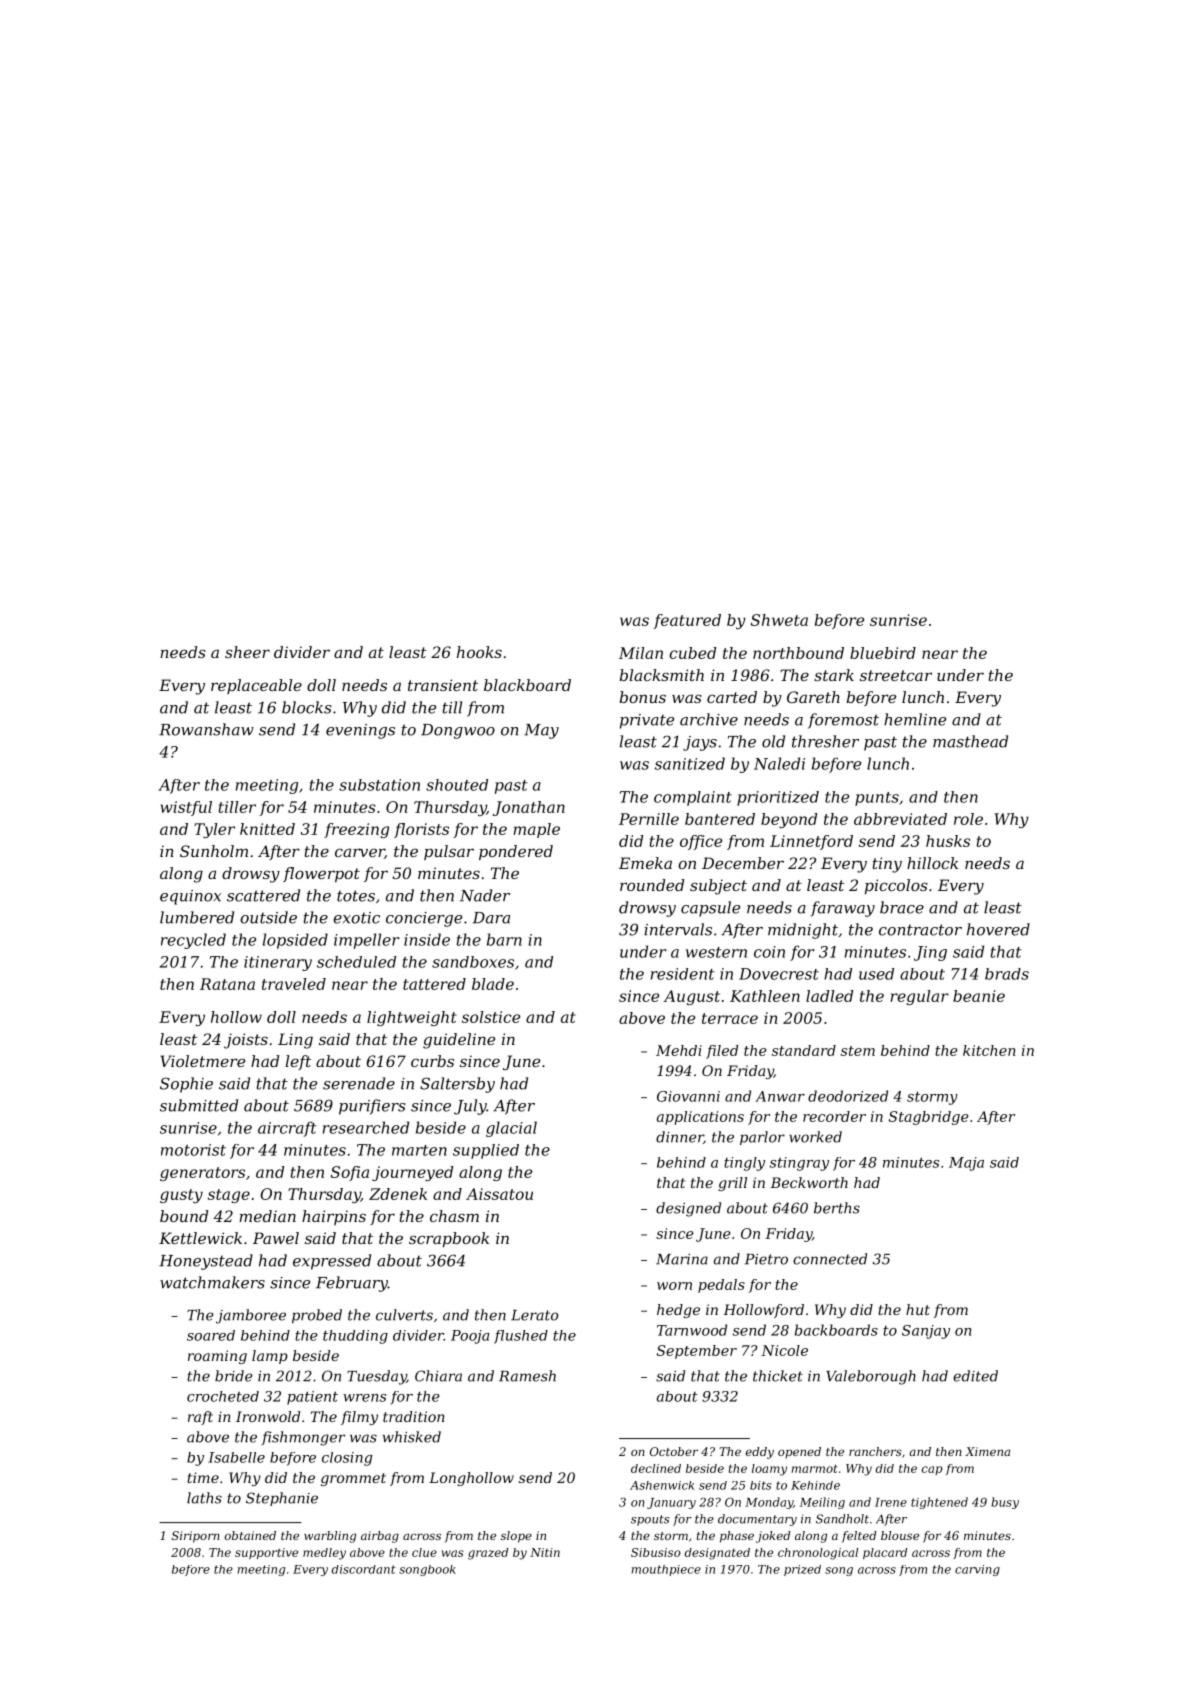 This screenshot has width=1196, height=1692. Describe the element at coordinates (193, 1150) in the screenshot. I see `motorist` at that location.
